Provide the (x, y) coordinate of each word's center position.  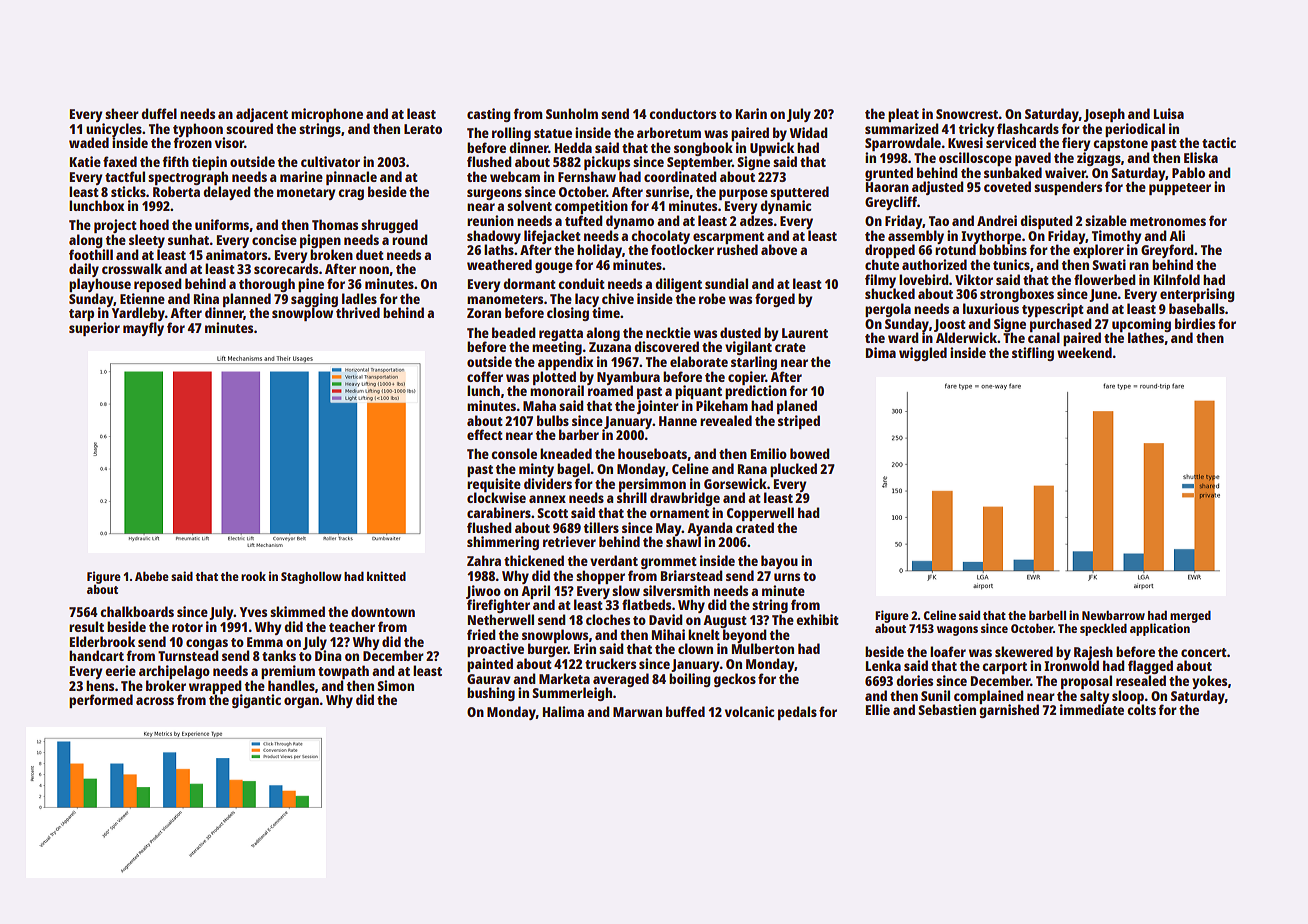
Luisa (1169, 113)
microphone (327, 115)
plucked (793, 470)
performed (101, 701)
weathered (499, 264)
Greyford (1167, 251)
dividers (548, 483)
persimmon (652, 485)
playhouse (100, 285)
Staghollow (311, 577)
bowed (810, 453)
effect (485, 434)
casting (489, 115)
